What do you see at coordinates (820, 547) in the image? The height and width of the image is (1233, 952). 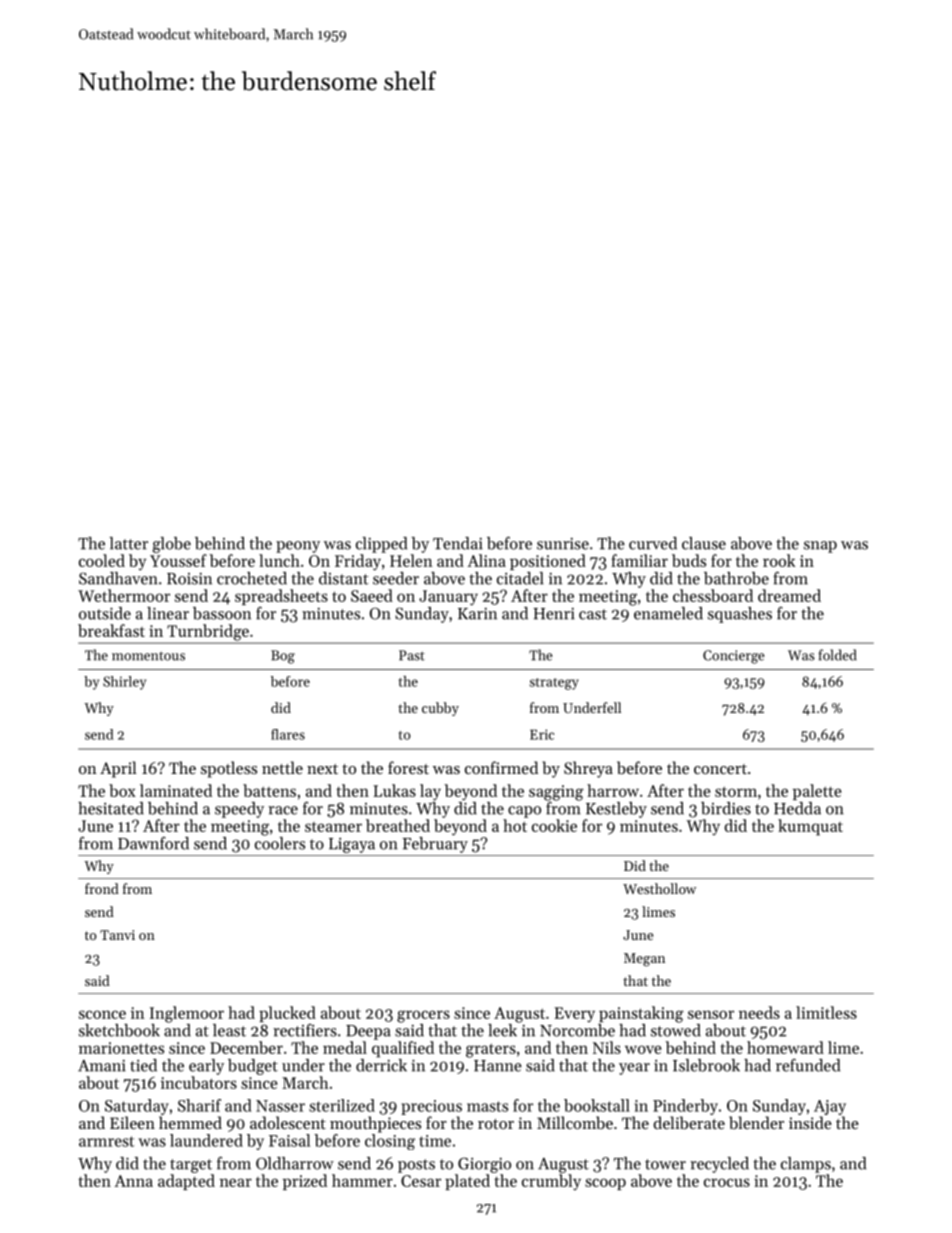 I see `snap` at bounding box center [820, 547].
